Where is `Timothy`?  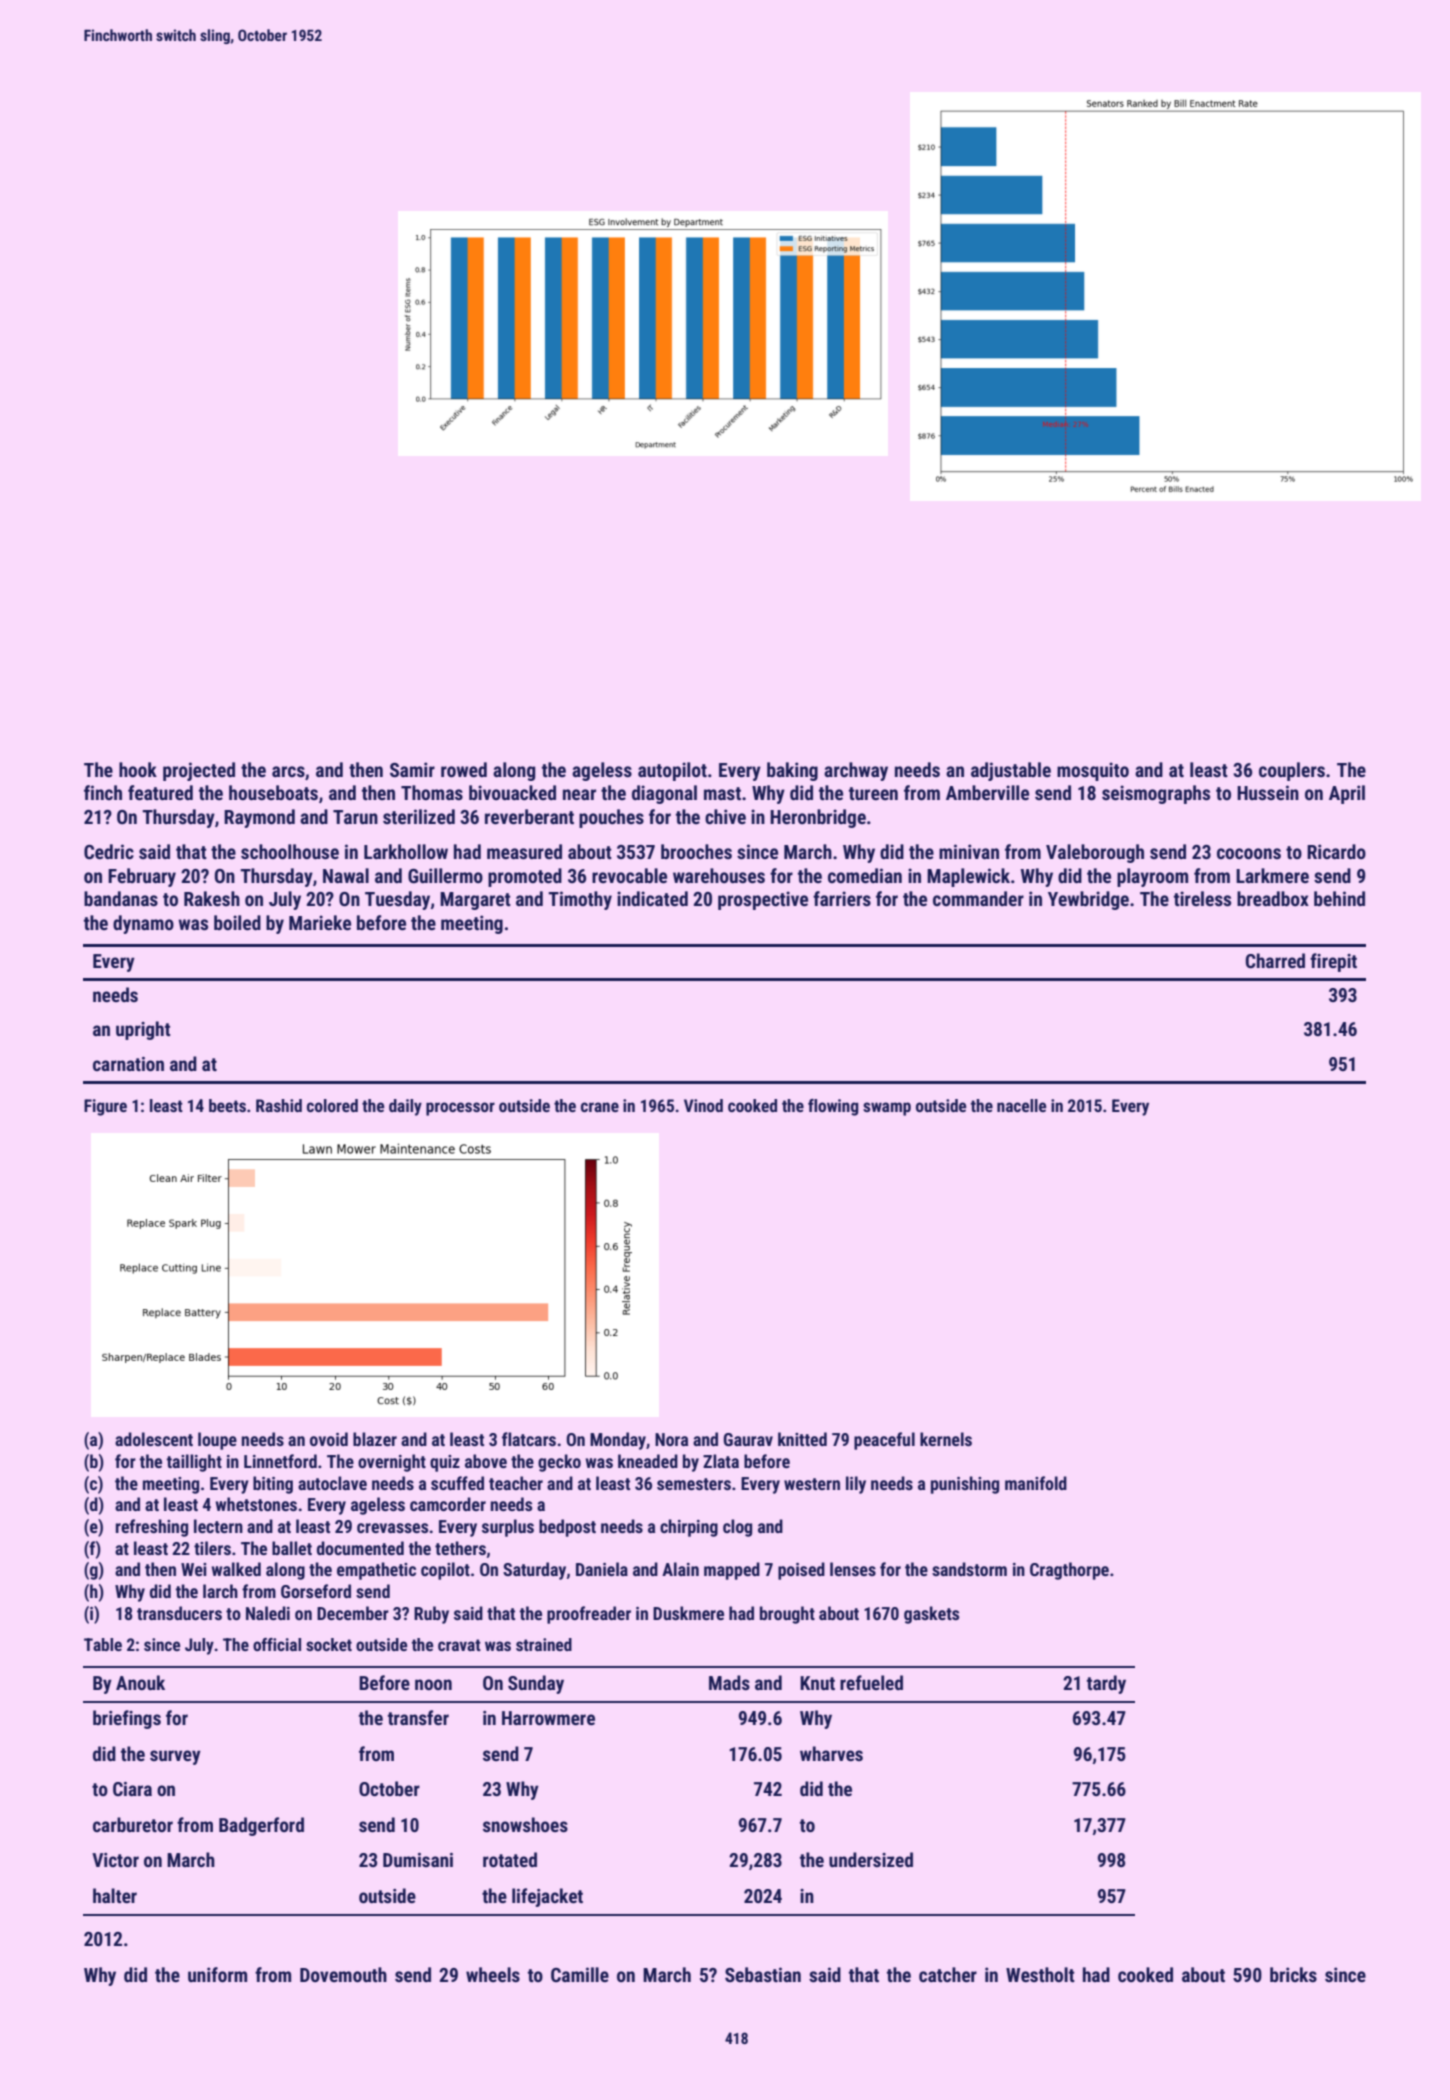
Timothy is located at coordinates (580, 900).
